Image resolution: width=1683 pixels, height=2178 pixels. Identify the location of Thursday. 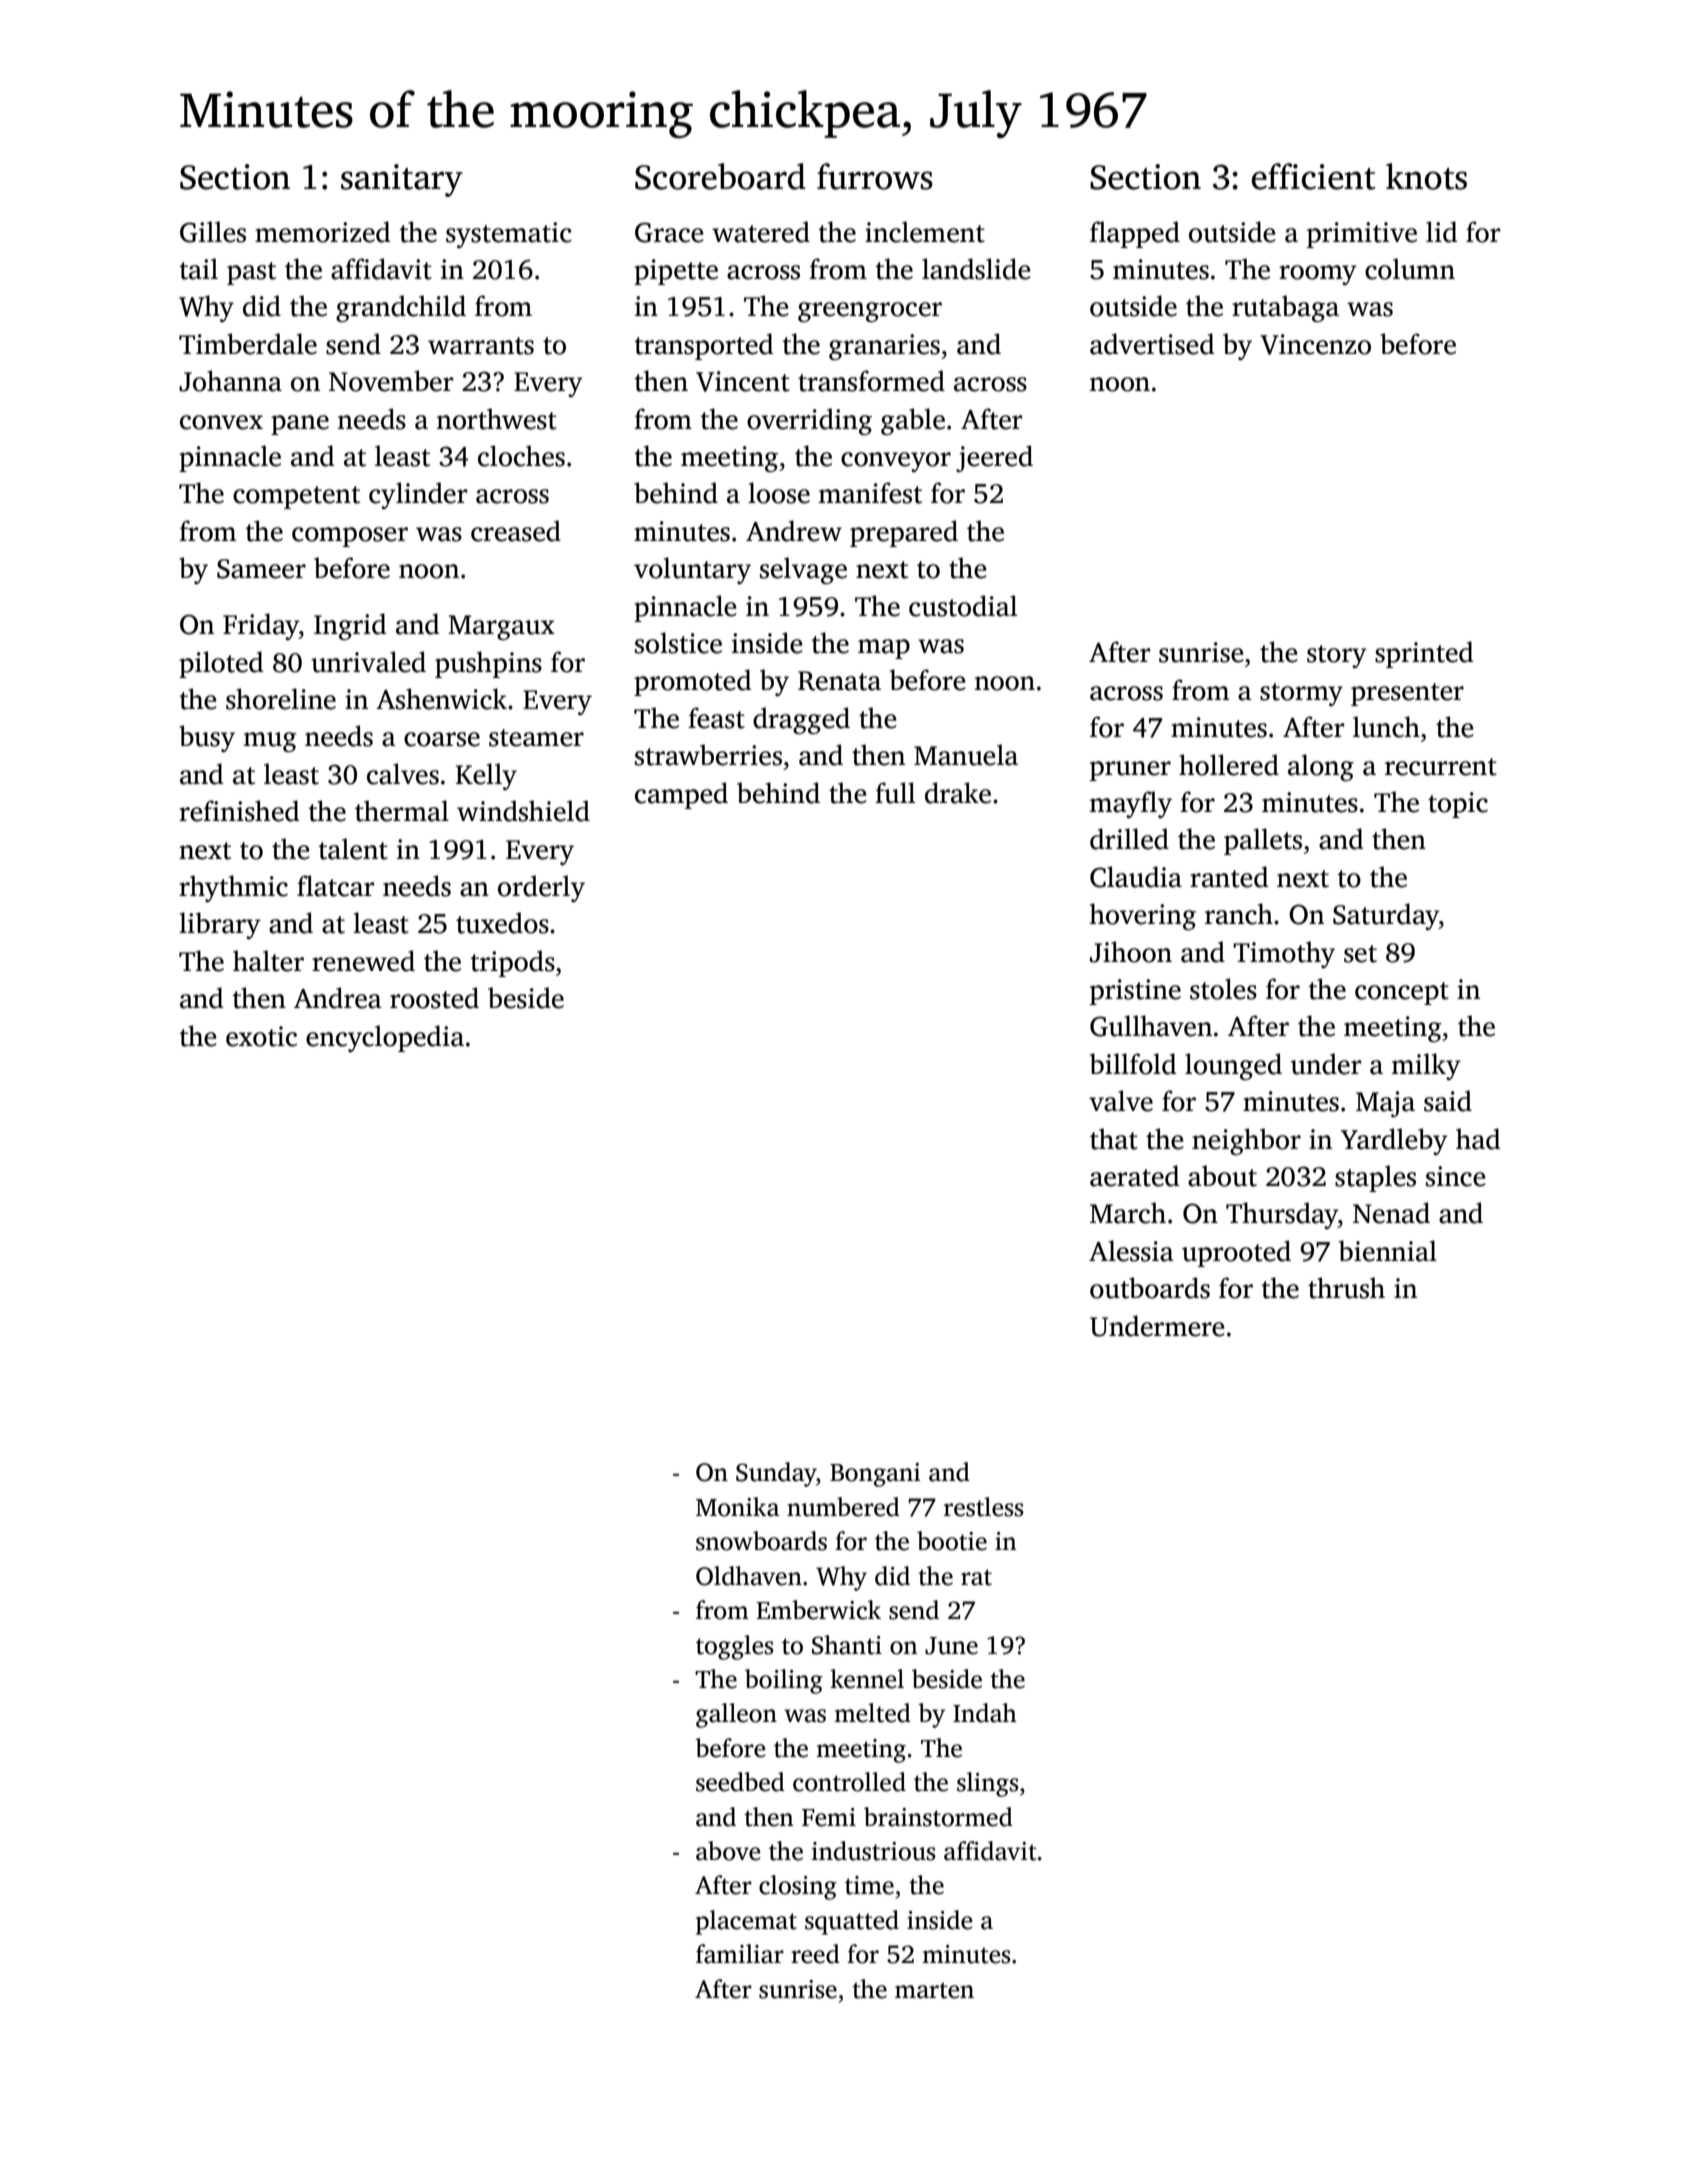
(1282, 1215).
